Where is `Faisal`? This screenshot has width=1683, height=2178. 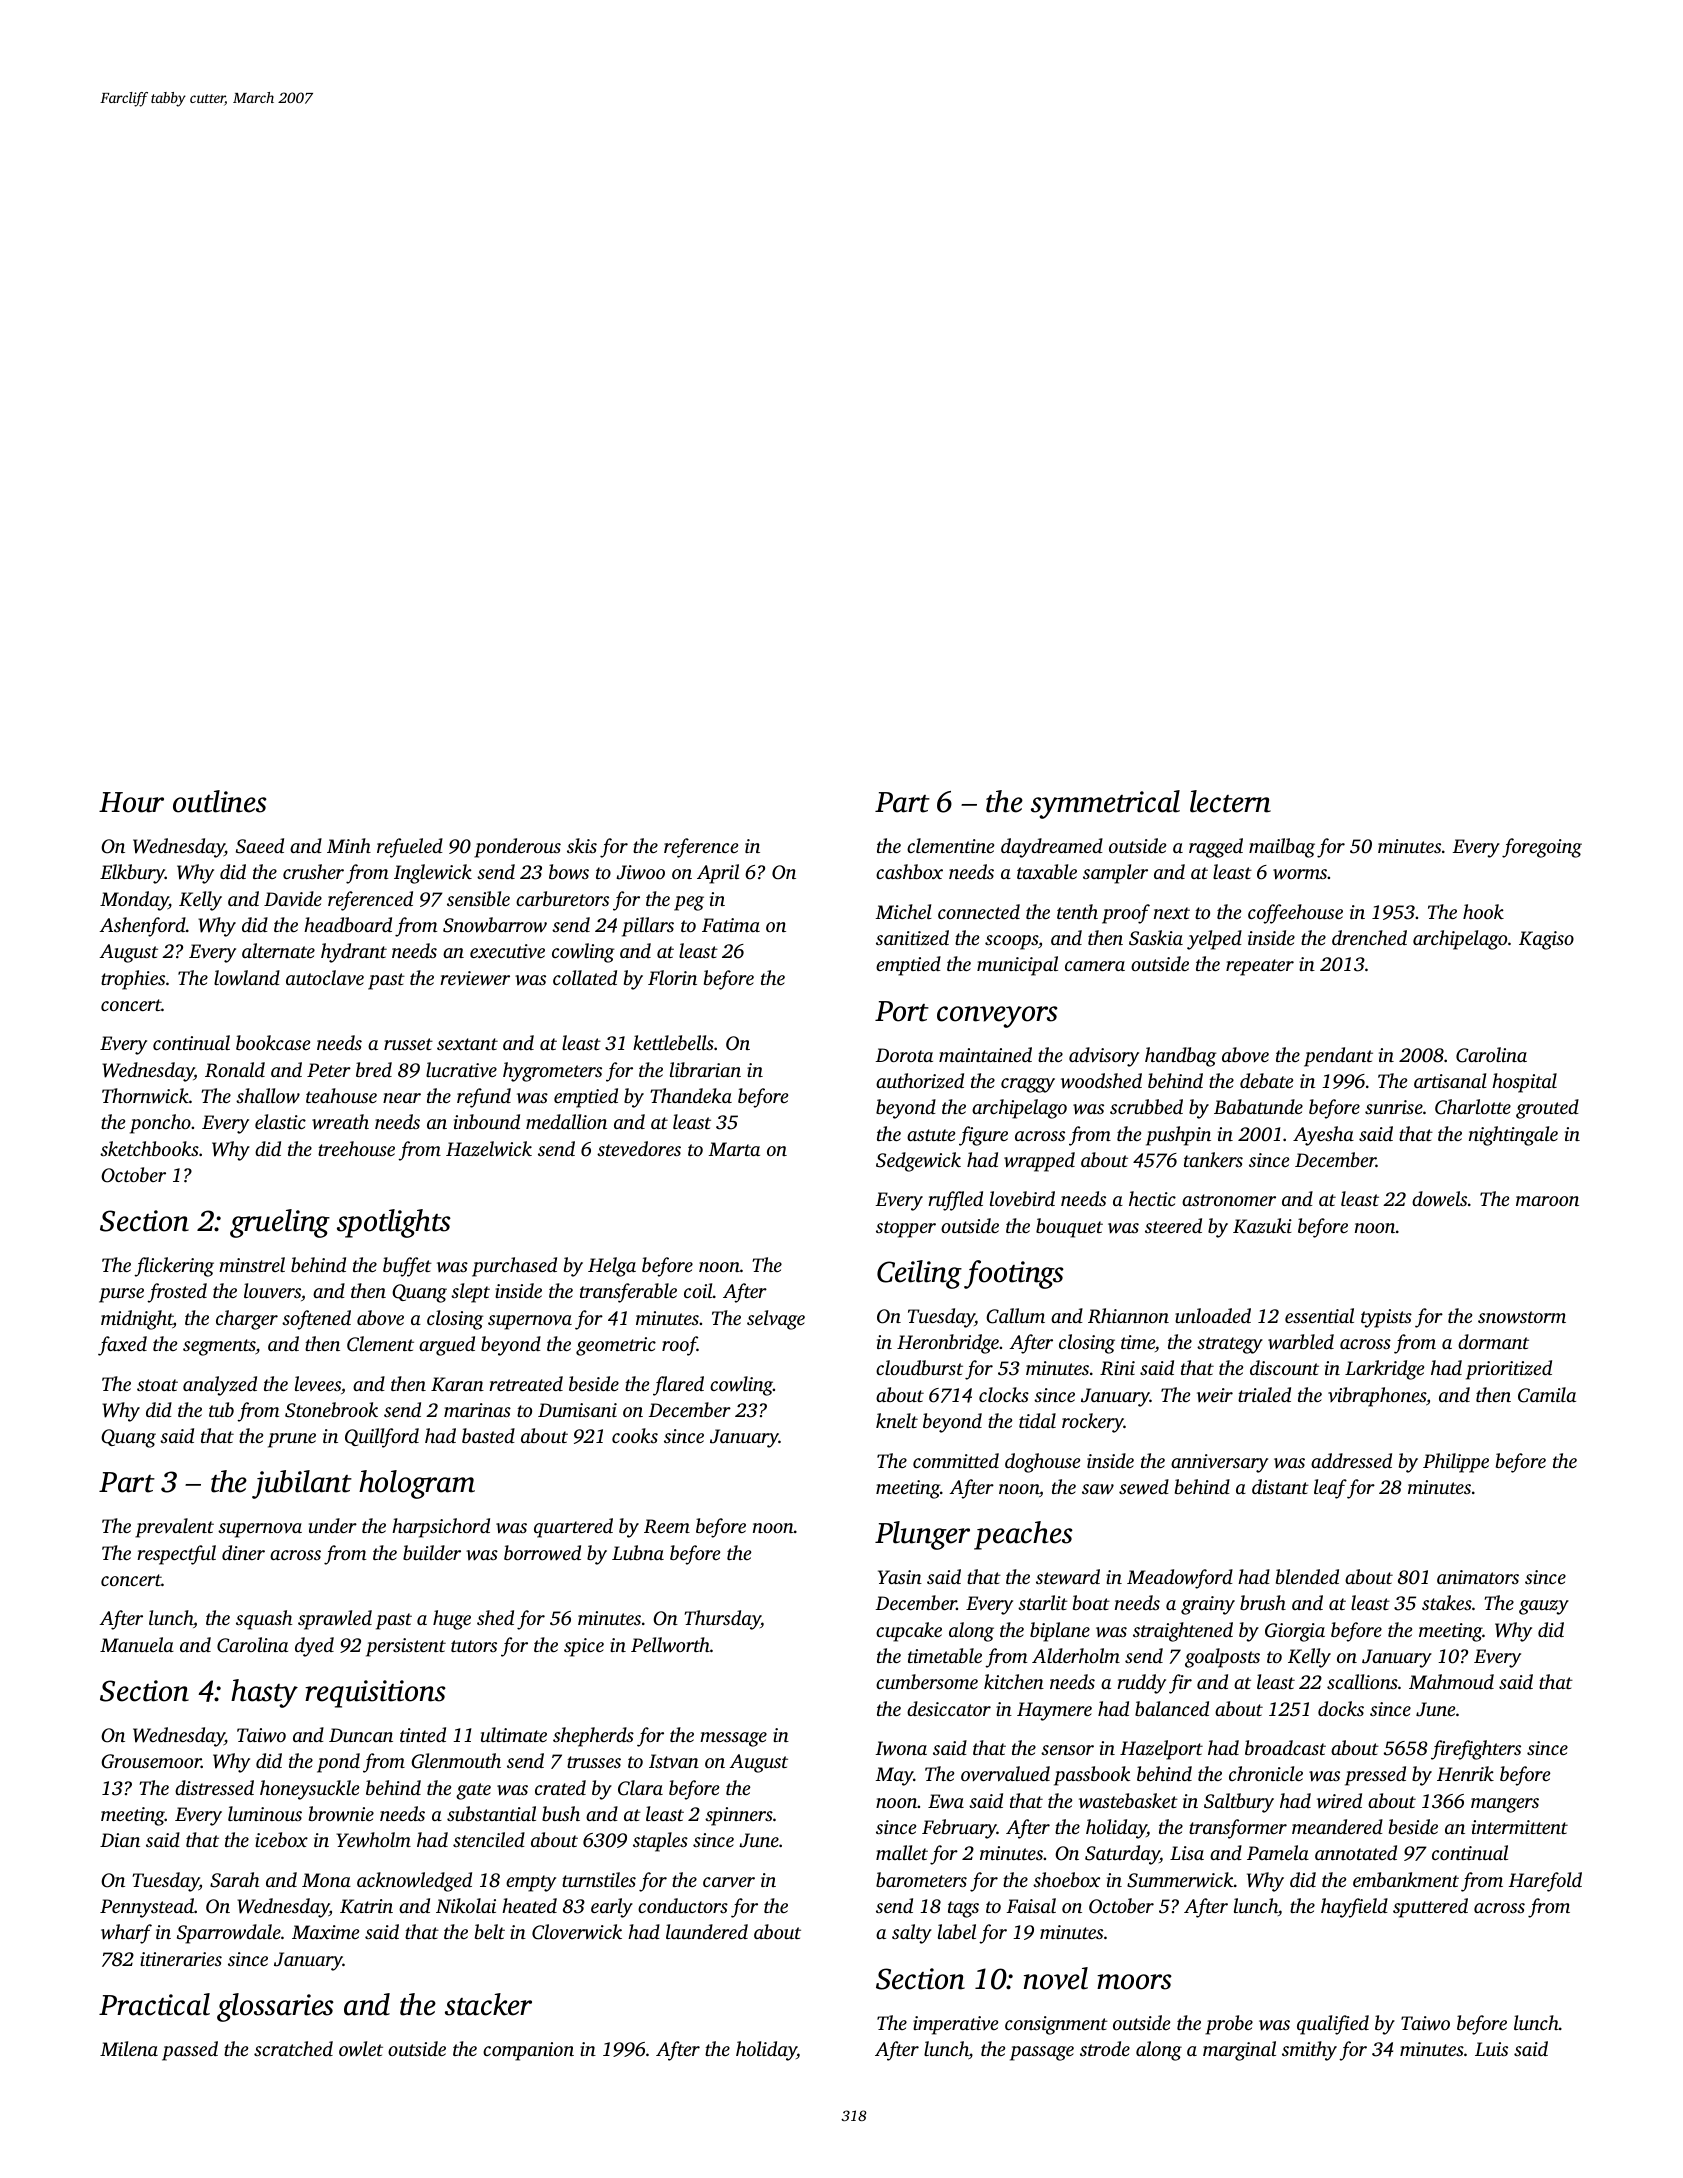 Faisal is located at coordinates (1031, 1905).
